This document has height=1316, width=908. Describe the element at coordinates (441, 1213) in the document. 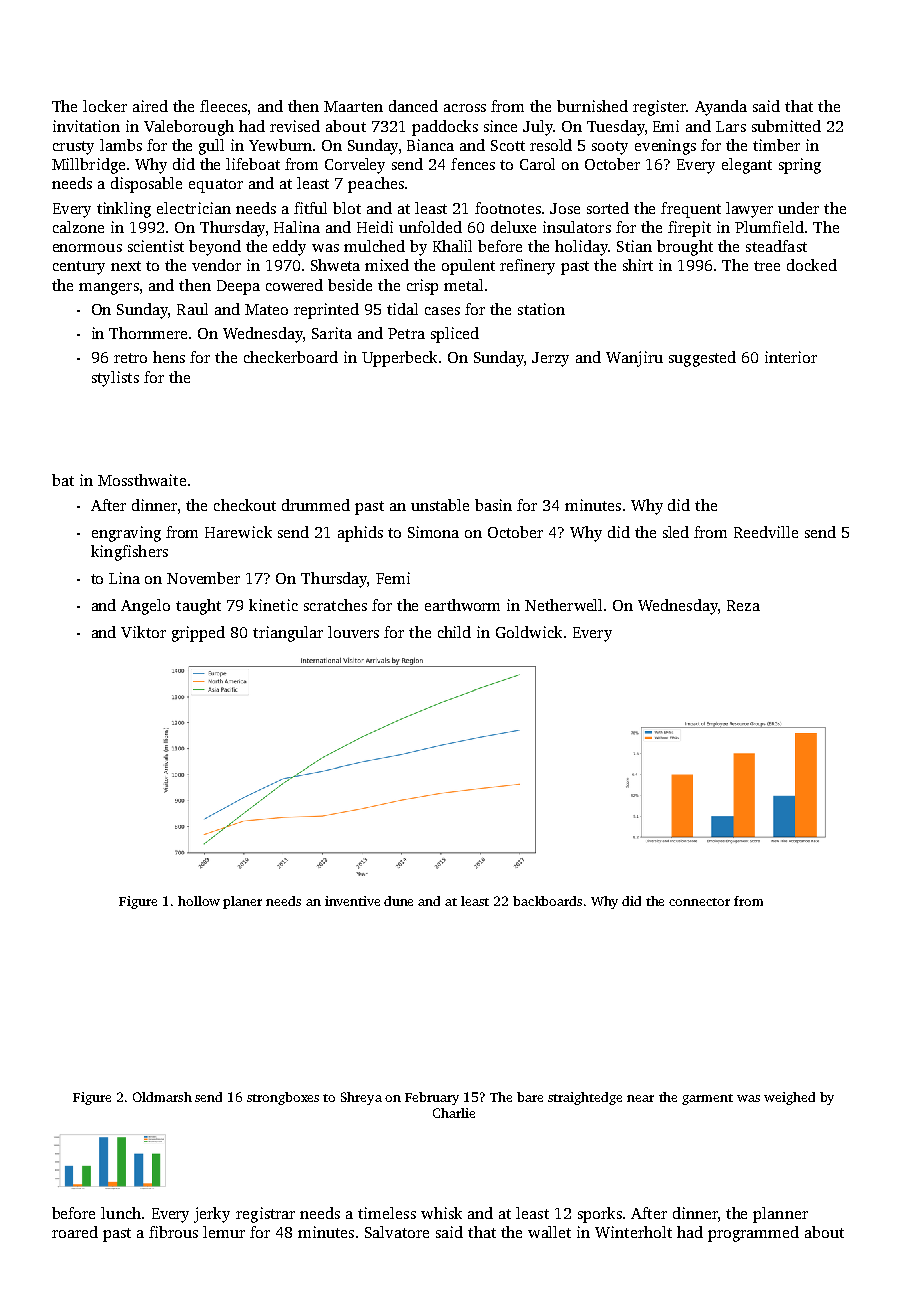

I see `whisk` at that location.
